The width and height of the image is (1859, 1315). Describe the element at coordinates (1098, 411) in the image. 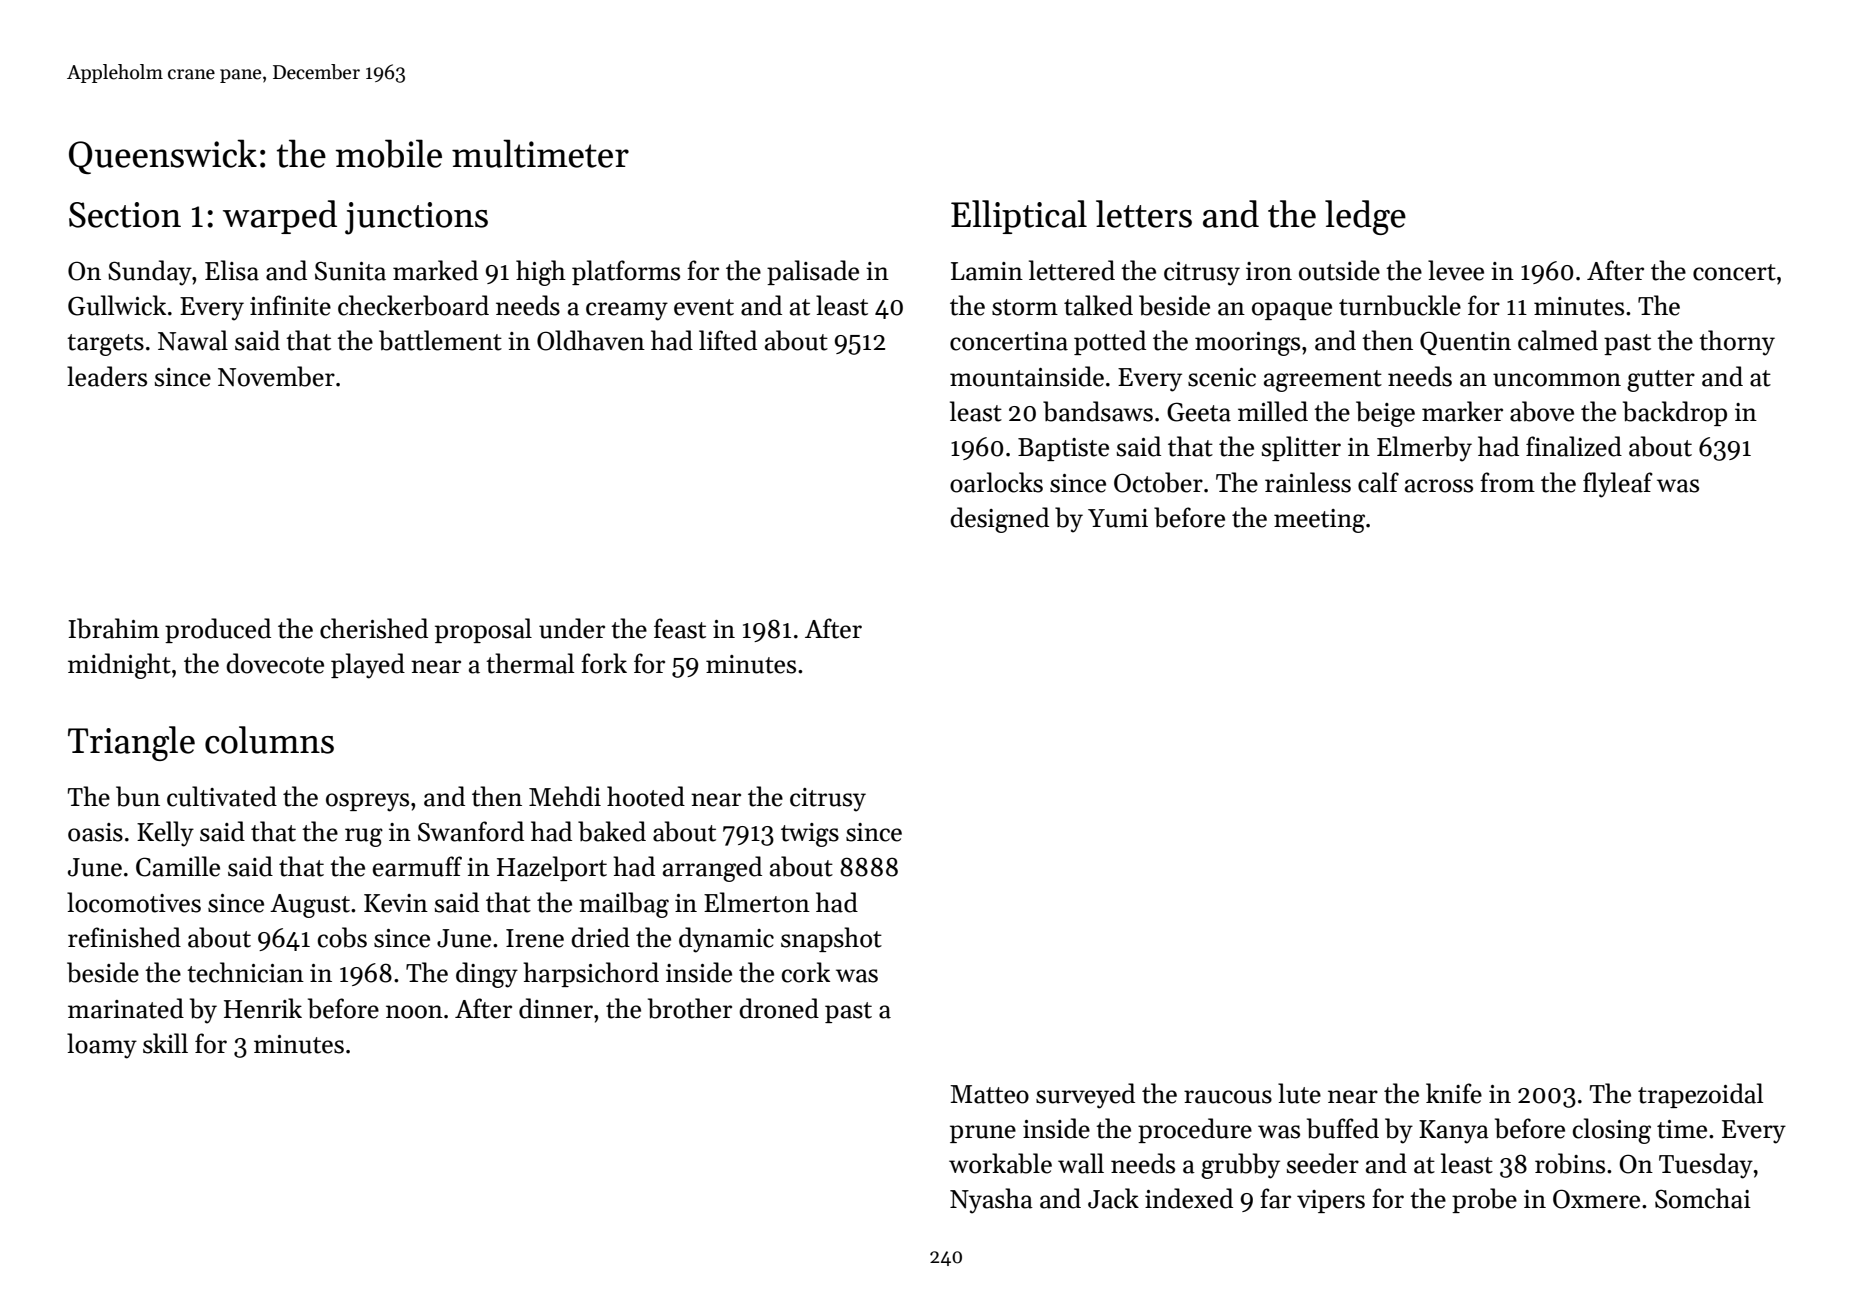

I see `bandsaws` at that location.
